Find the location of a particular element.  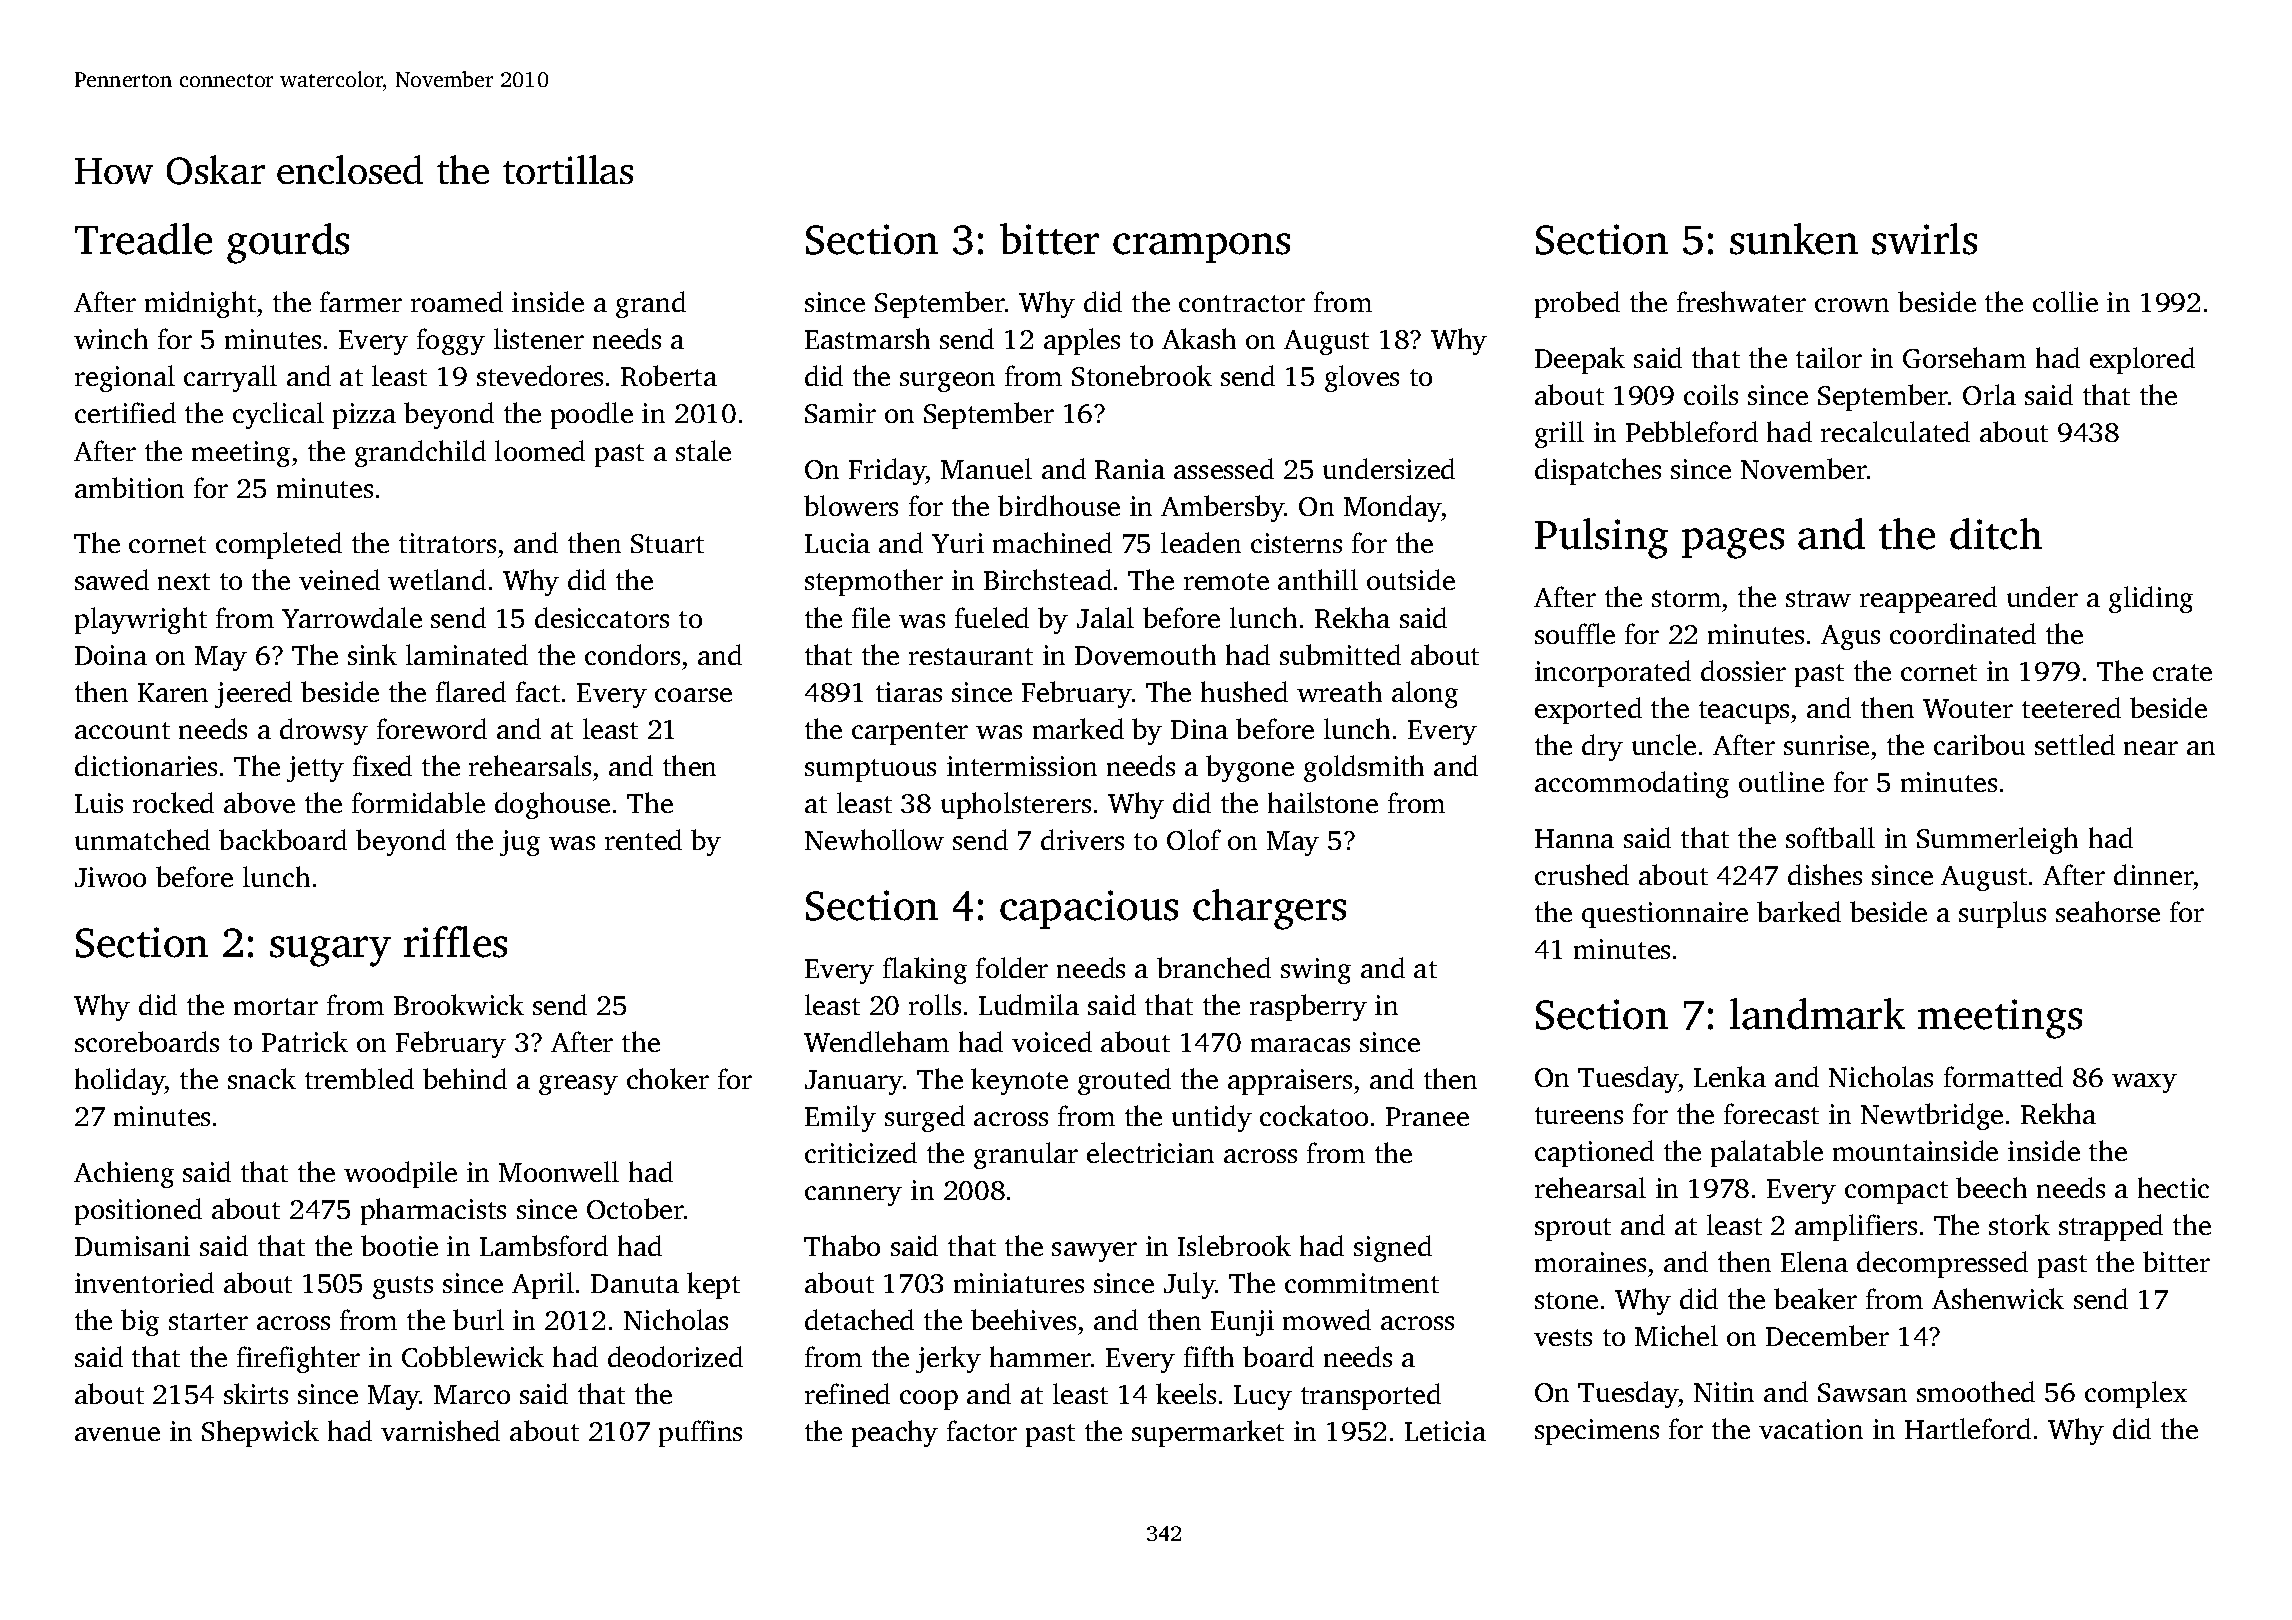

supermarket is located at coordinates (1208, 1433).
